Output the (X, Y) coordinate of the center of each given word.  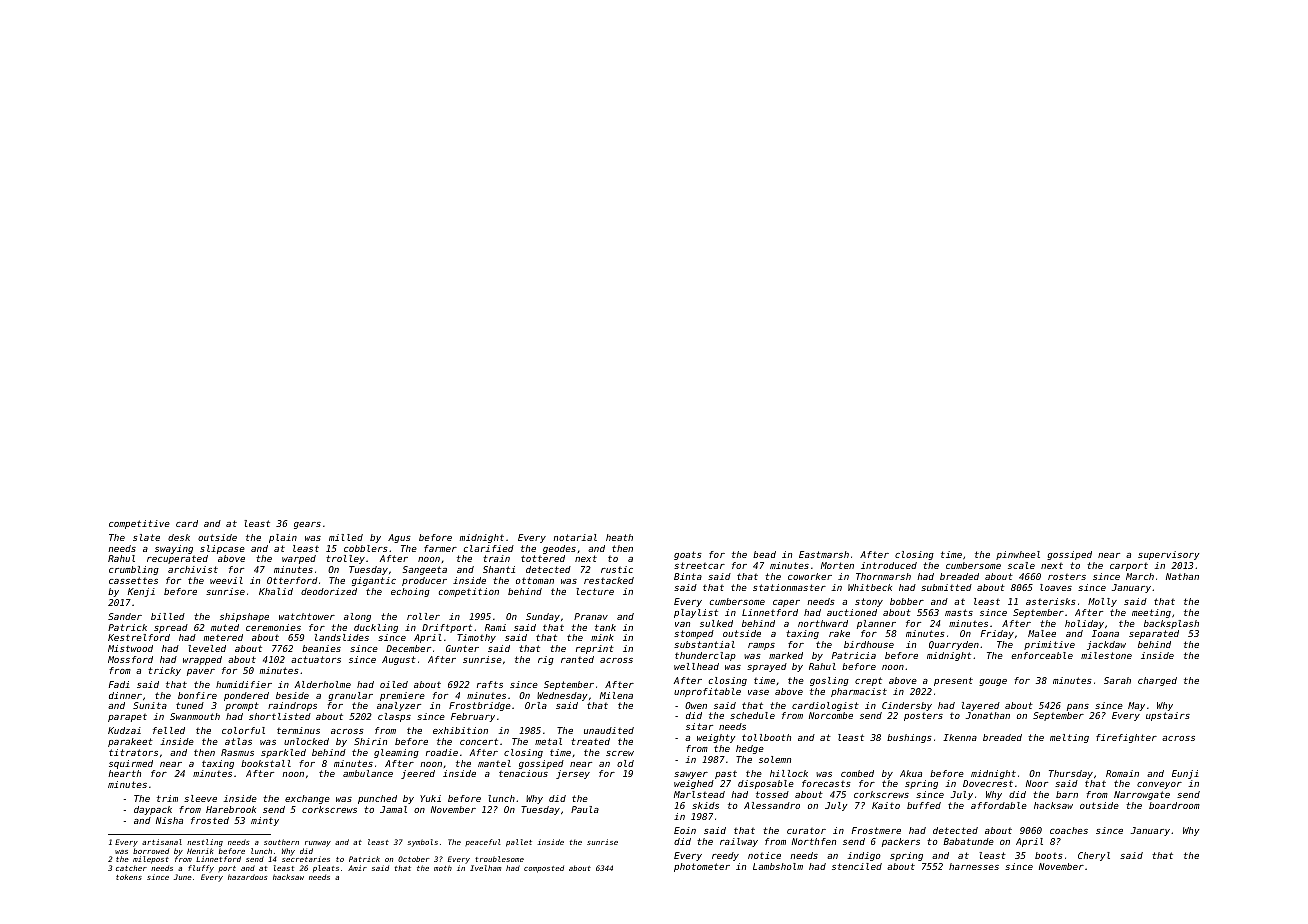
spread (171, 628)
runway (318, 844)
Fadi (119, 684)
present (953, 681)
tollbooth (766, 737)
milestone (1106, 655)
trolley (345, 559)
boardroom (1174, 805)
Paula (585, 809)
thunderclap (705, 656)
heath (619, 537)
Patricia (854, 655)
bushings (909, 738)
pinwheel (1018, 555)
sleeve (200, 798)
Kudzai (124, 730)
